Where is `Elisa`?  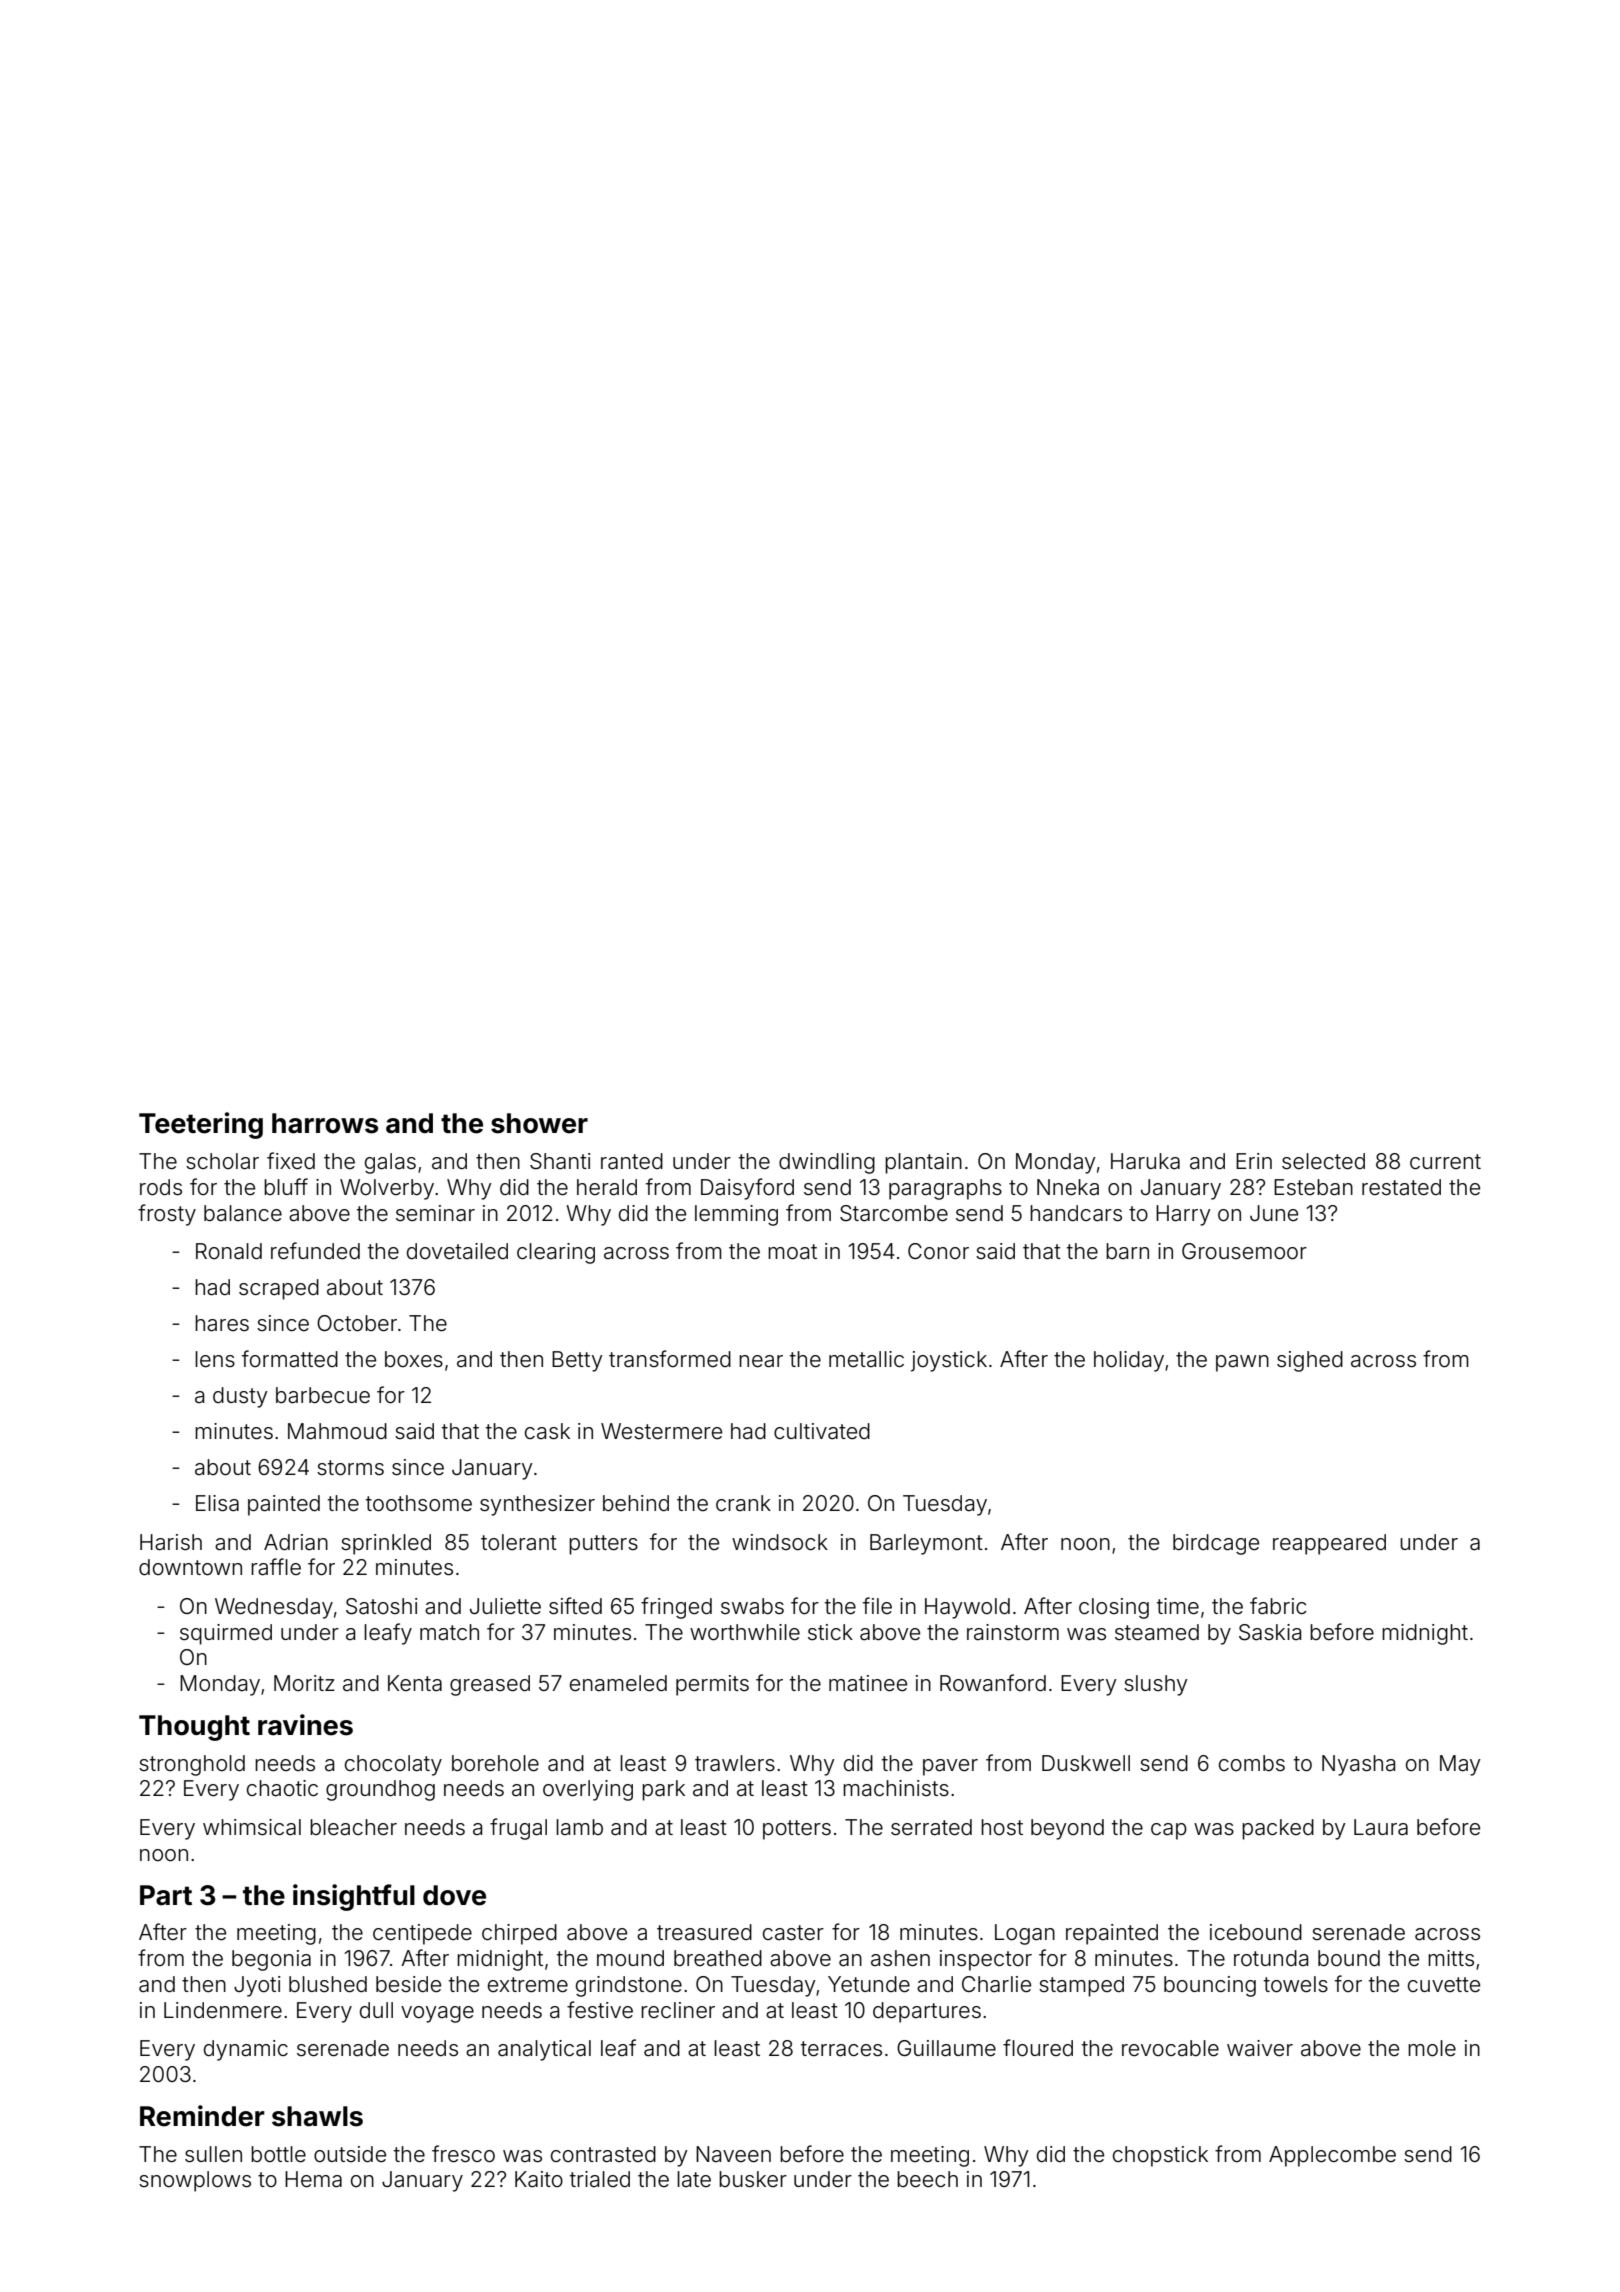
Elisa is located at coordinates (217, 1503).
